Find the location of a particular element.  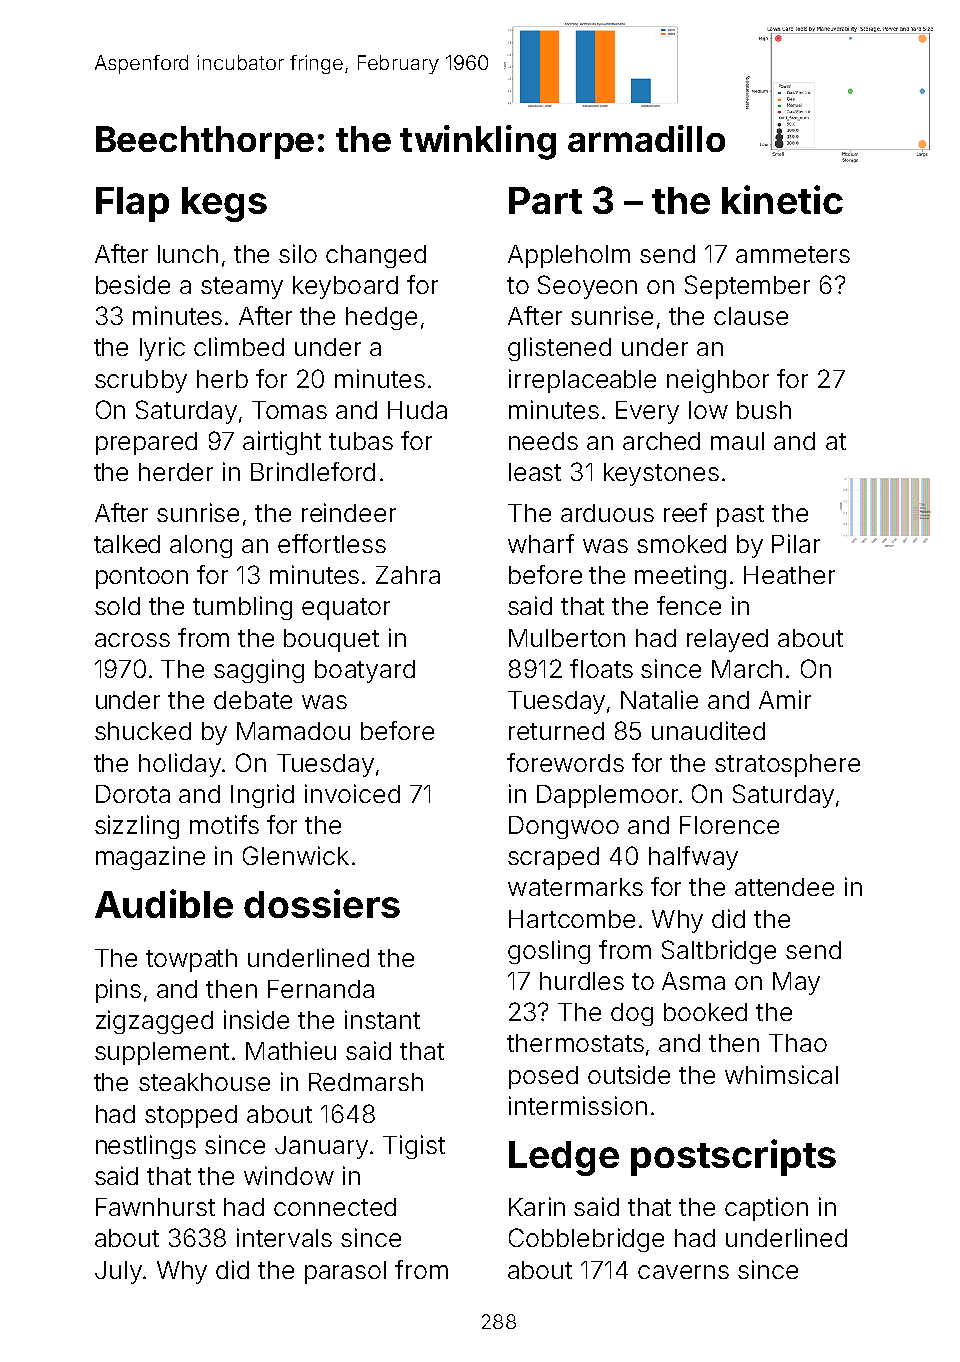

caption is located at coordinates (766, 1209).
